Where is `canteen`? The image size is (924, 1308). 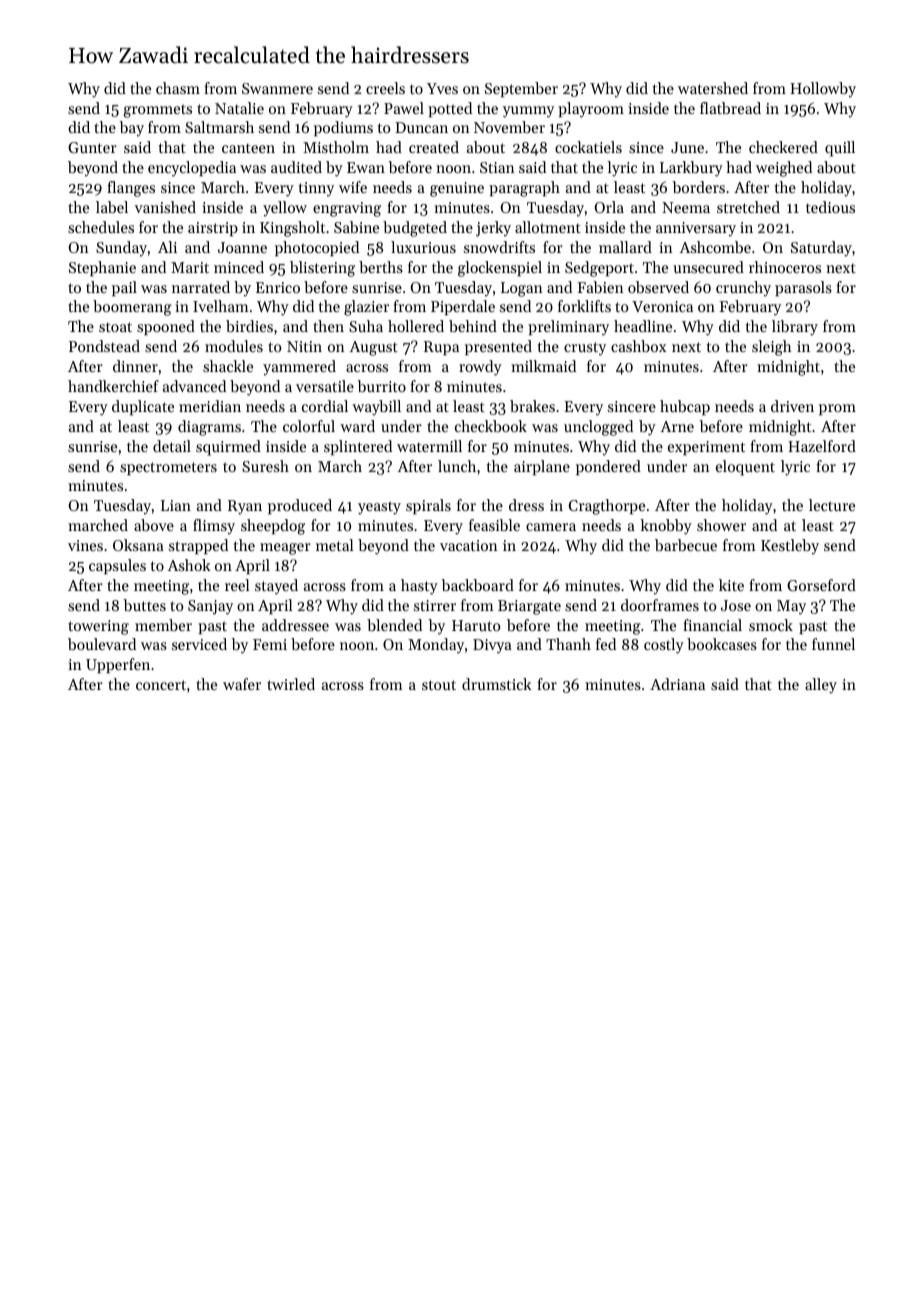
canteen is located at coordinates (248, 148).
